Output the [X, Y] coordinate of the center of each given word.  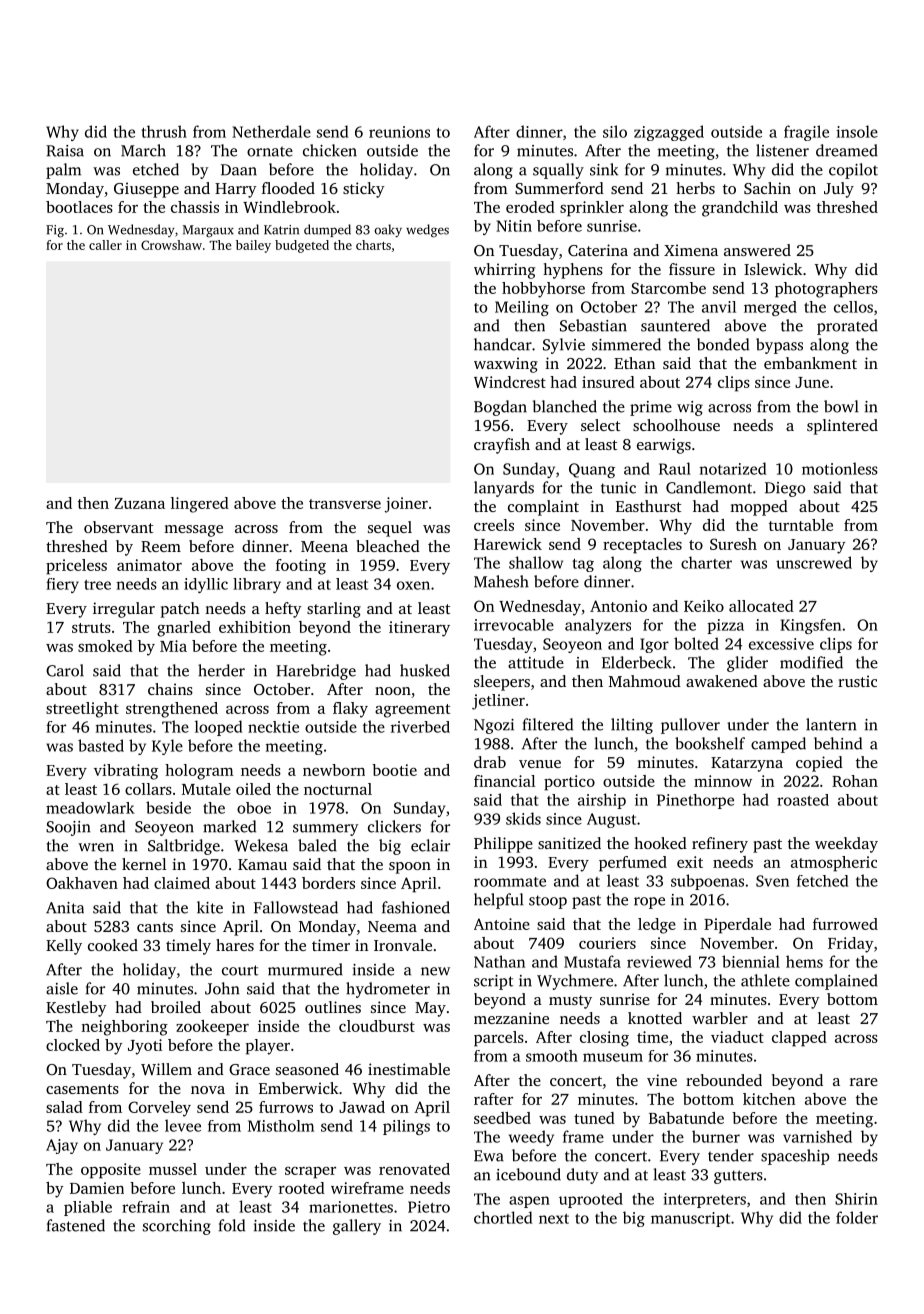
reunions [399, 132]
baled [317, 845]
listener [782, 150]
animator [149, 565]
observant [119, 527]
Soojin [68, 828]
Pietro [429, 1207]
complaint [543, 508]
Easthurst [649, 506]
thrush [164, 131]
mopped [759, 508]
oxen [413, 585]
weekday [846, 845]
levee [183, 1125]
